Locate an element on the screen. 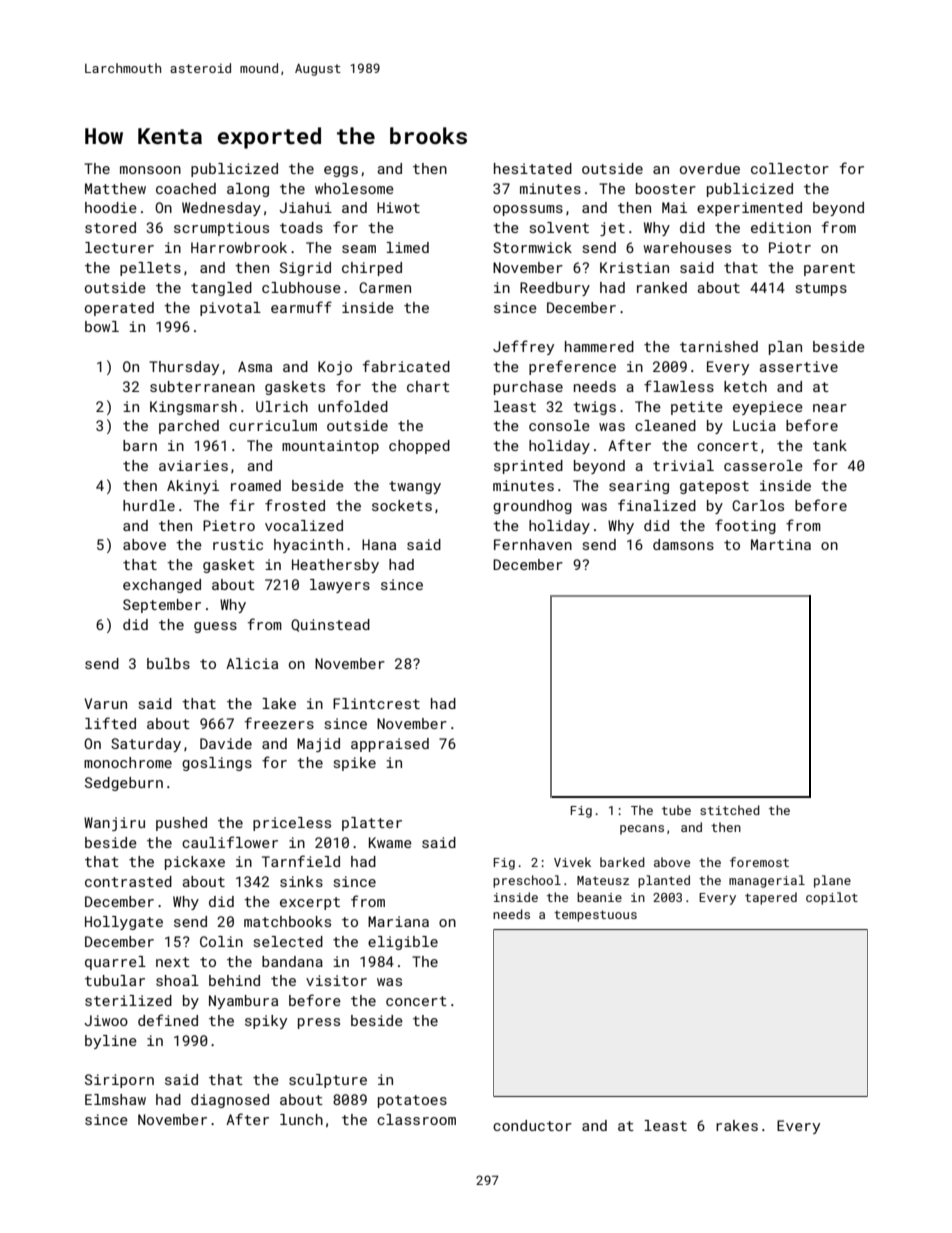 The width and height of the screenshot is (952, 1233). managerial is located at coordinates (767, 881).
